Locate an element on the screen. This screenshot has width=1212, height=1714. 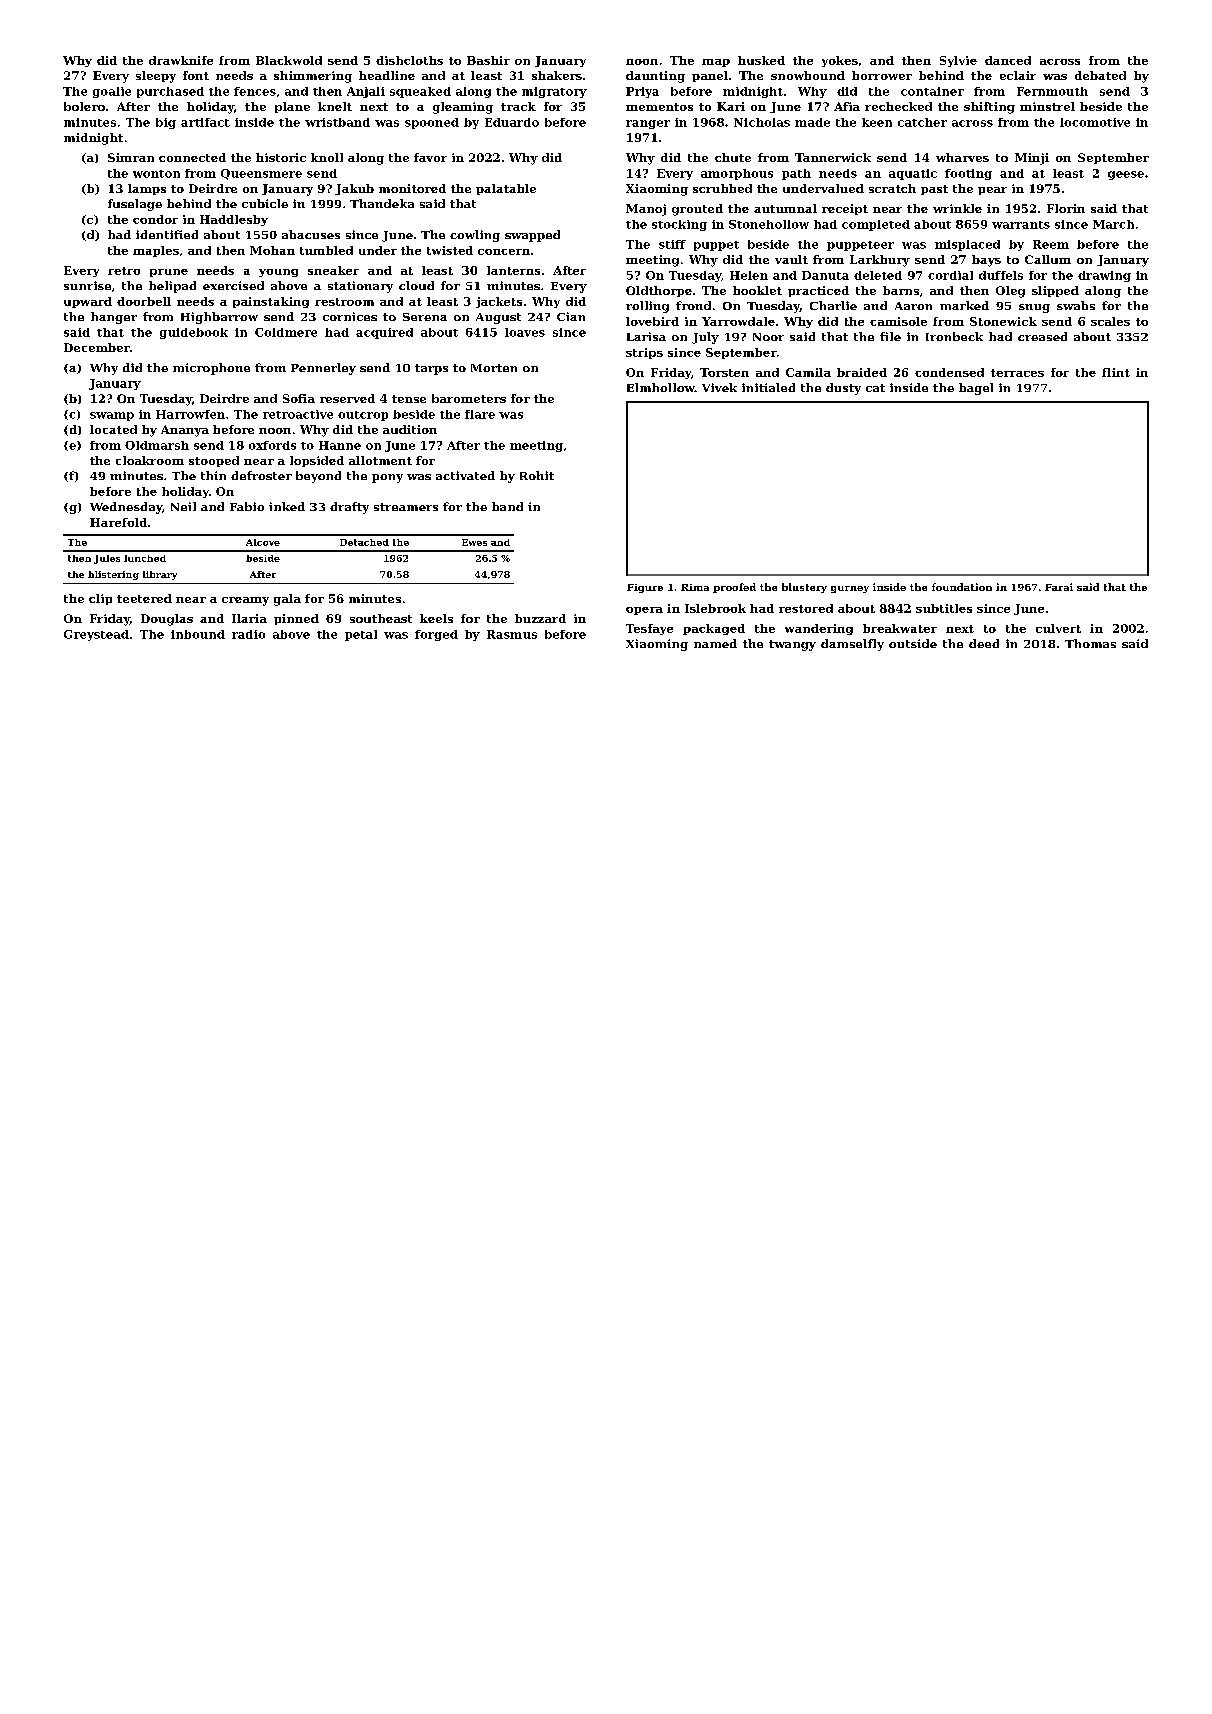
Greystead is located at coordinates (96, 635).
